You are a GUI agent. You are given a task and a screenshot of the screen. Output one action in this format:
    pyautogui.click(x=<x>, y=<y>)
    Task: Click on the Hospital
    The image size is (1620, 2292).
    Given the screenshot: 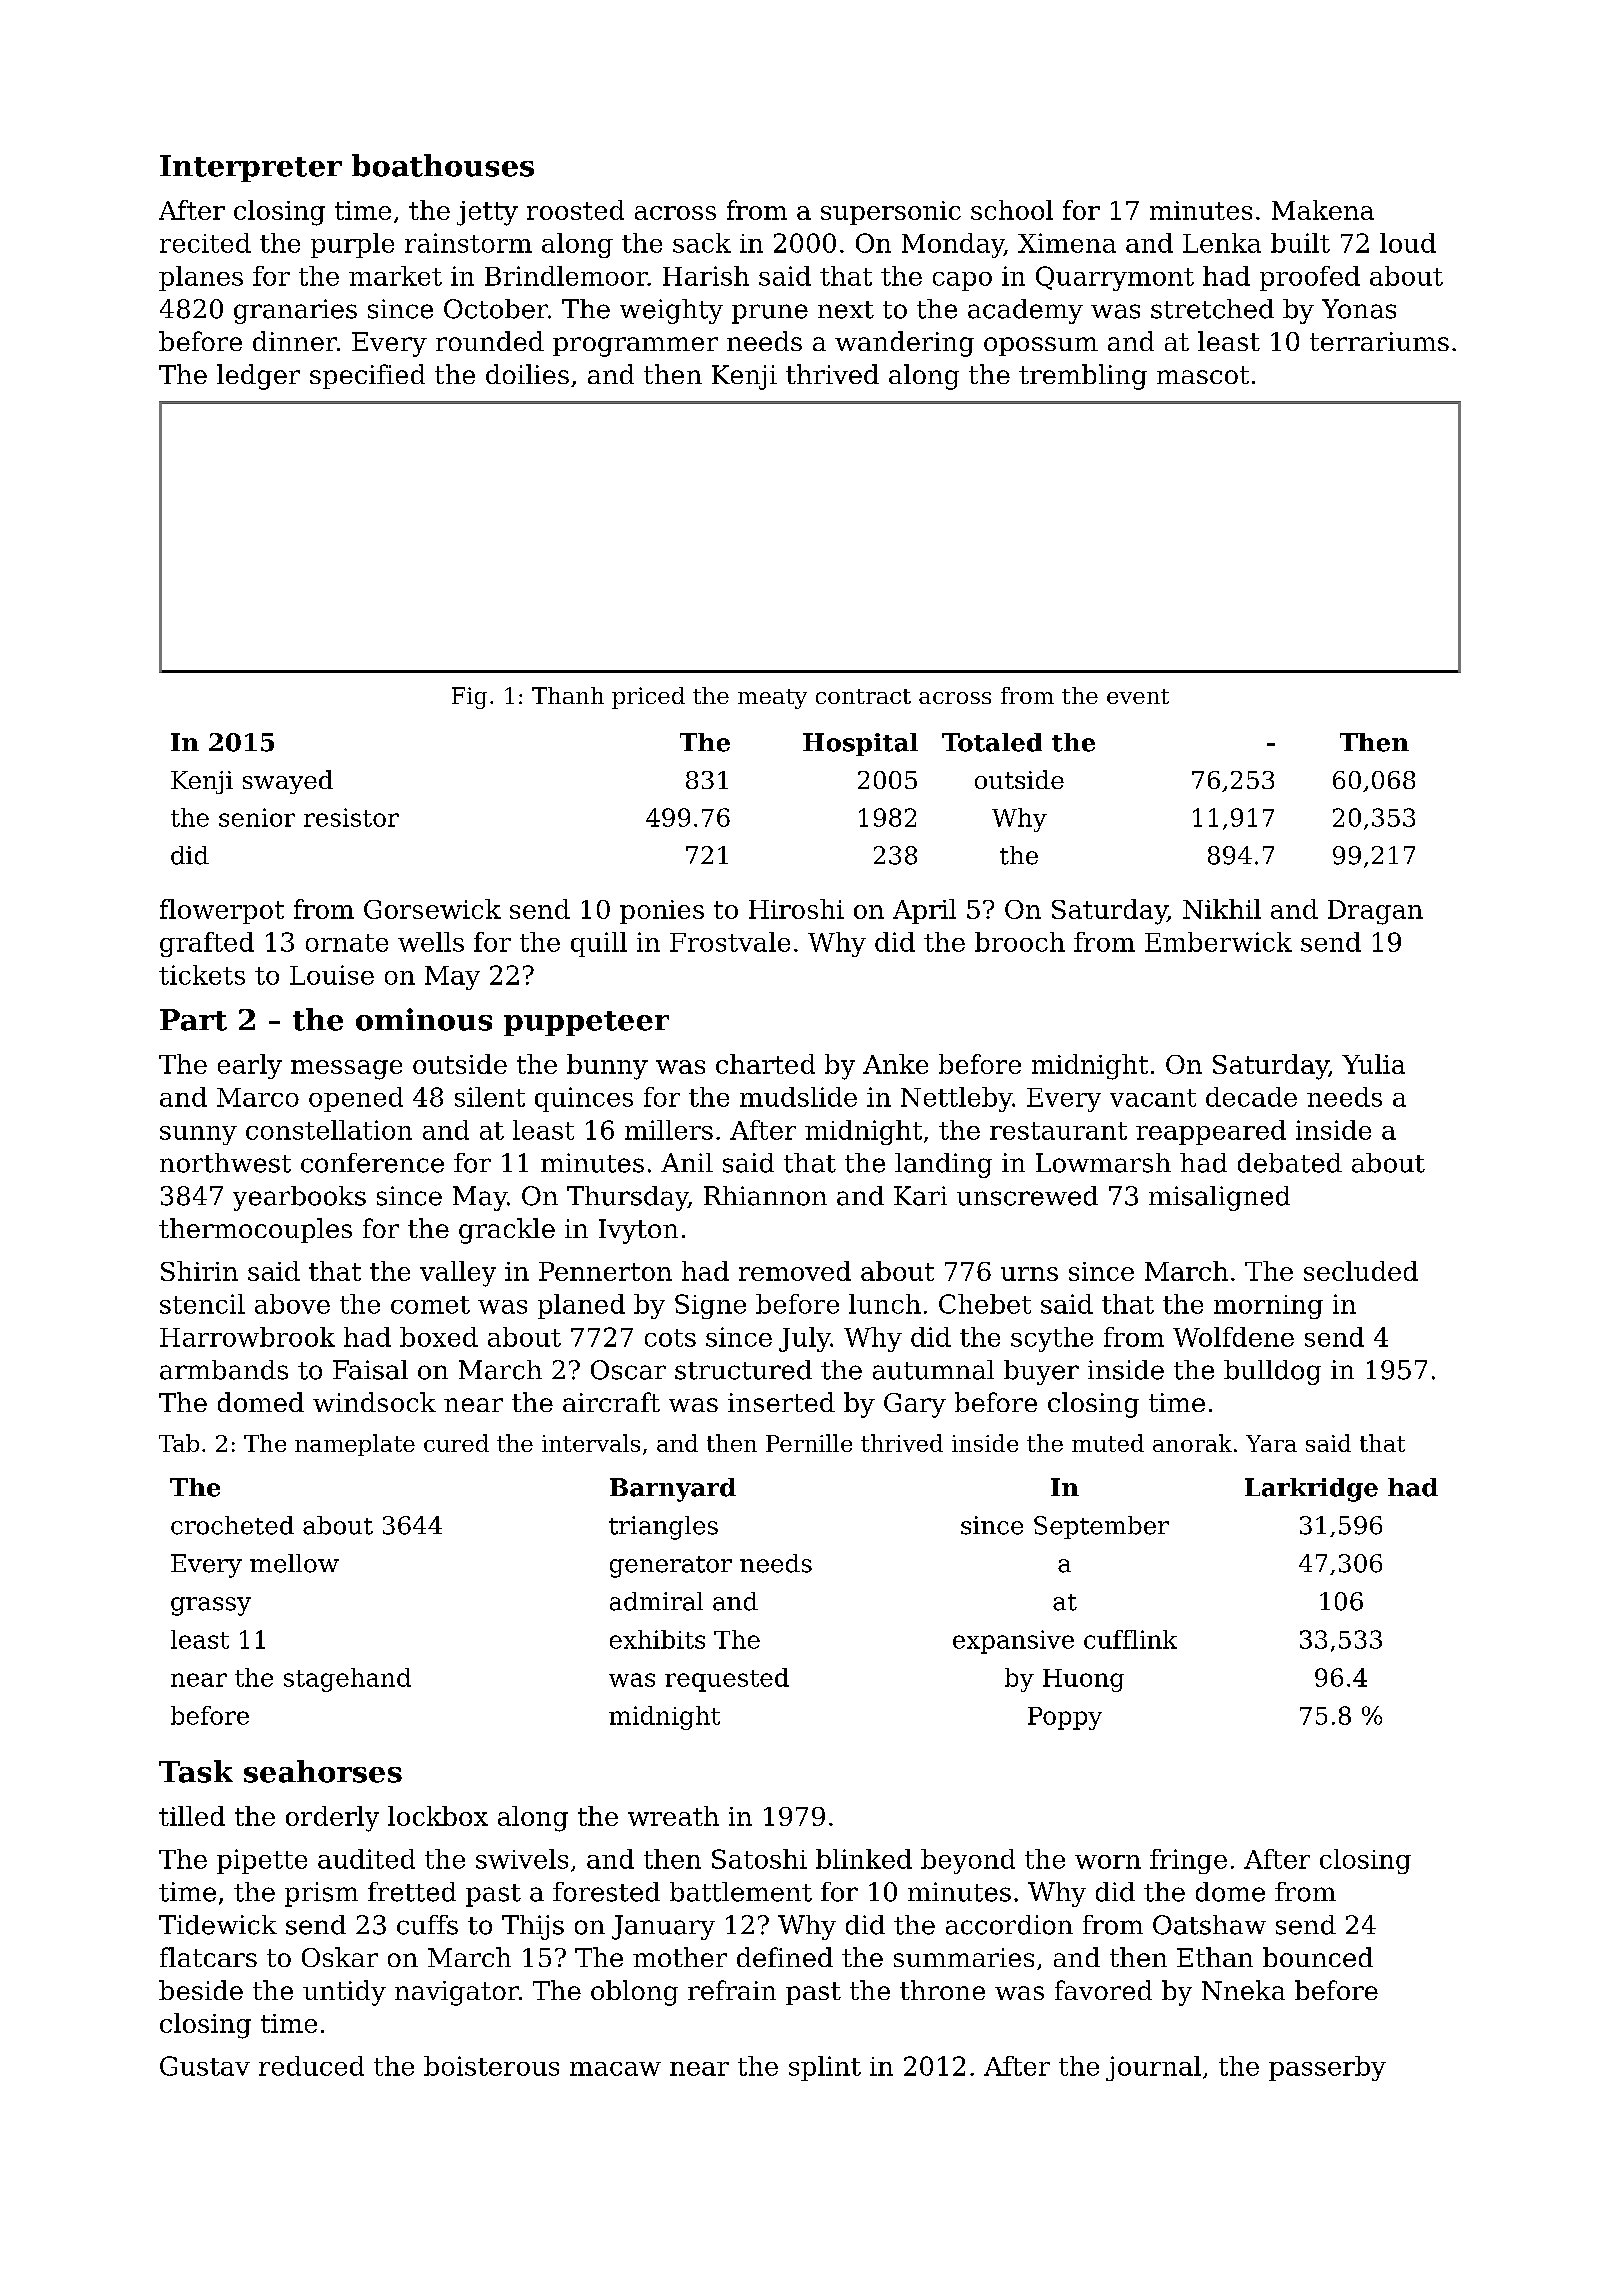 What is the action you would take?
    pyautogui.click(x=860, y=744)
